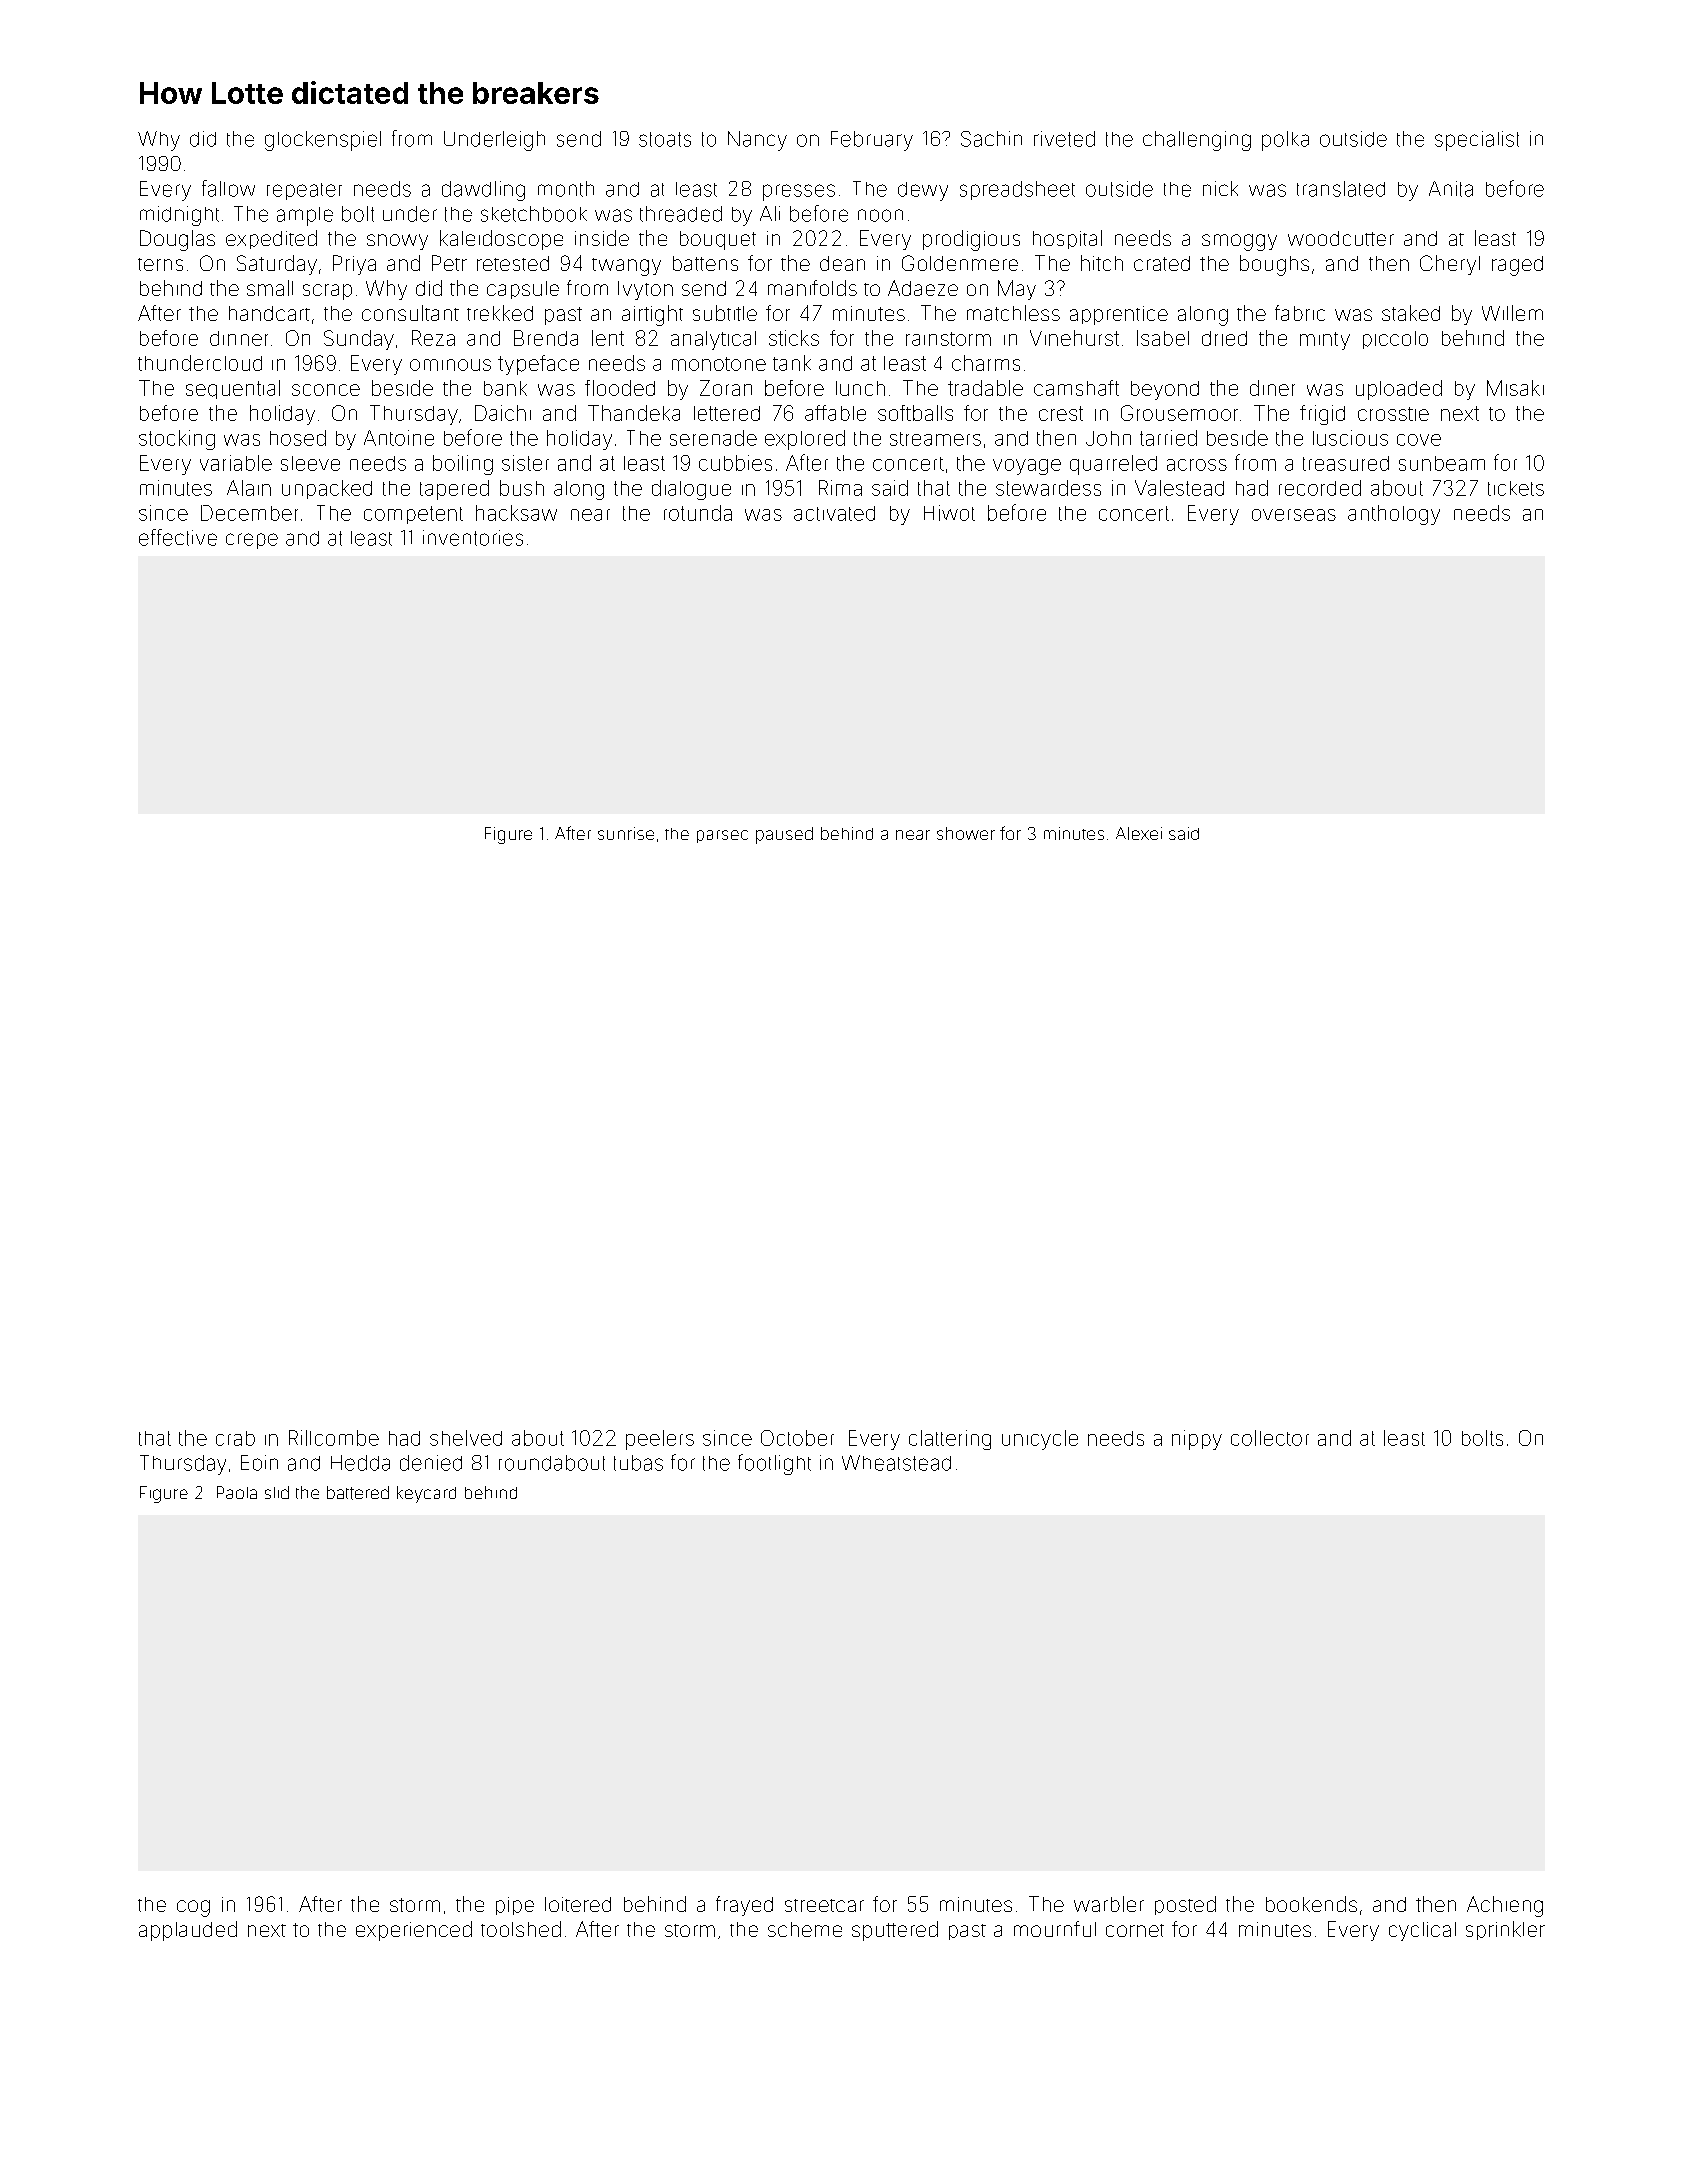 The image size is (1683, 2178). What do you see at coordinates (1270, 1438) in the image?
I see `collector` at bounding box center [1270, 1438].
